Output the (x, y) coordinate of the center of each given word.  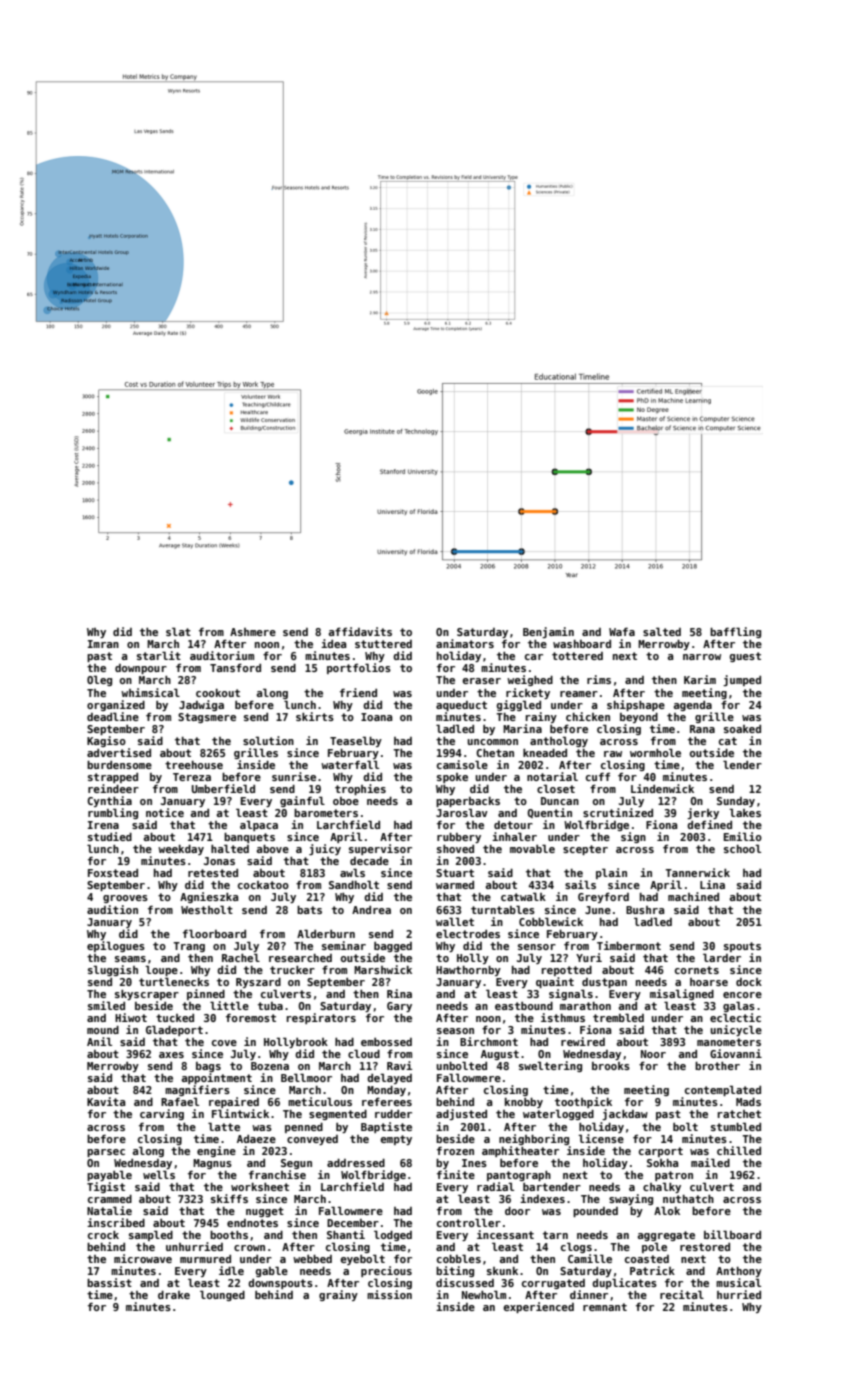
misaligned (682, 994)
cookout (218, 693)
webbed (312, 1259)
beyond (639, 718)
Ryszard (258, 983)
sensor (537, 947)
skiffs (229, 1198)
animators (465, 643)
